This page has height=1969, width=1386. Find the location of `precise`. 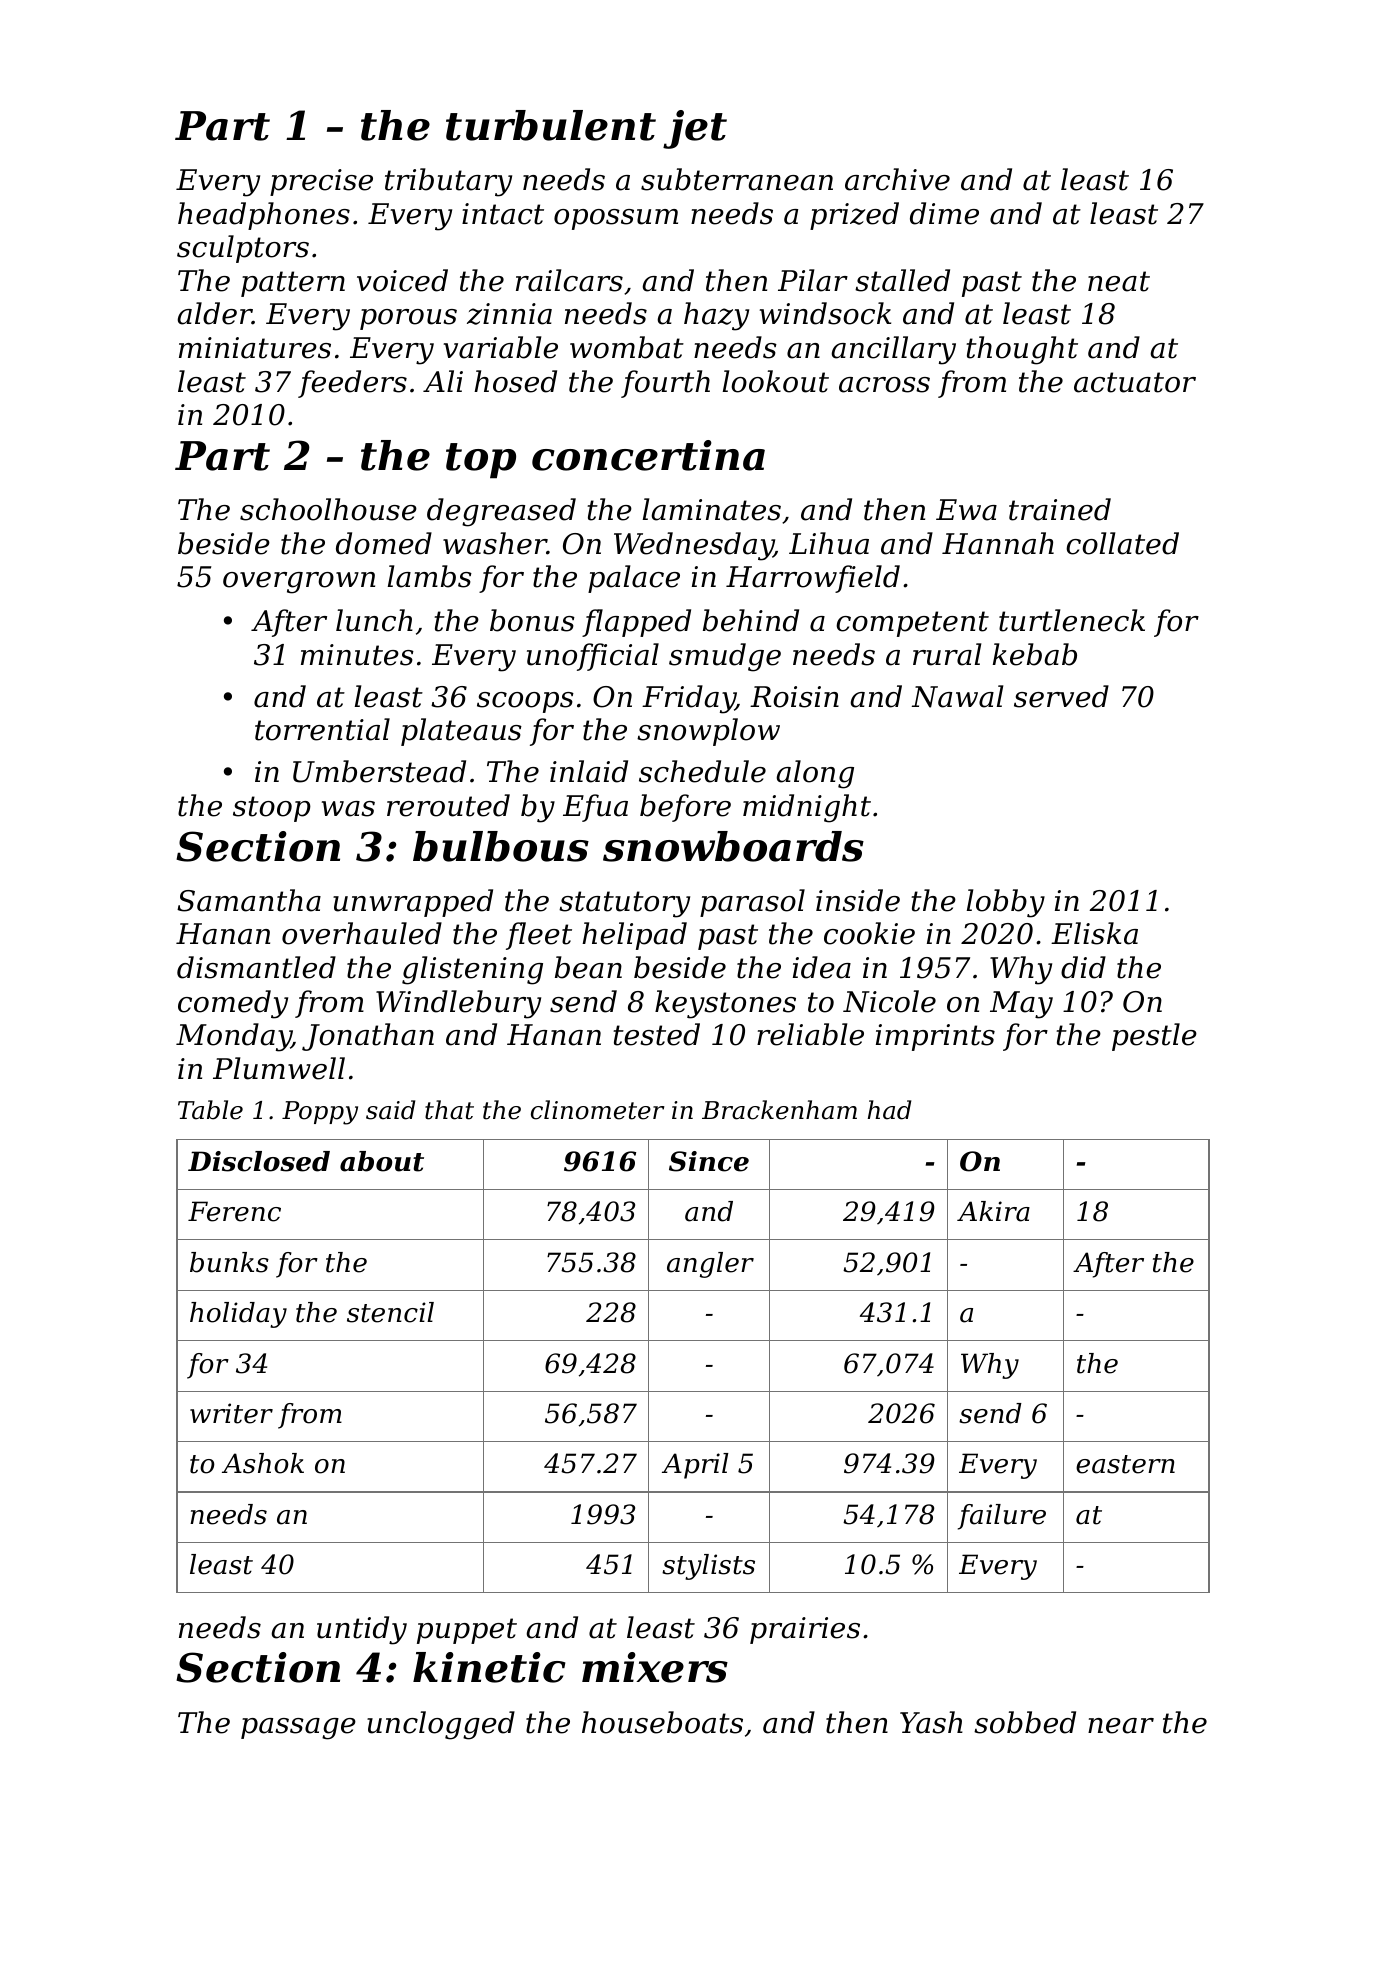

precise is located at coordinates (321, 182).
